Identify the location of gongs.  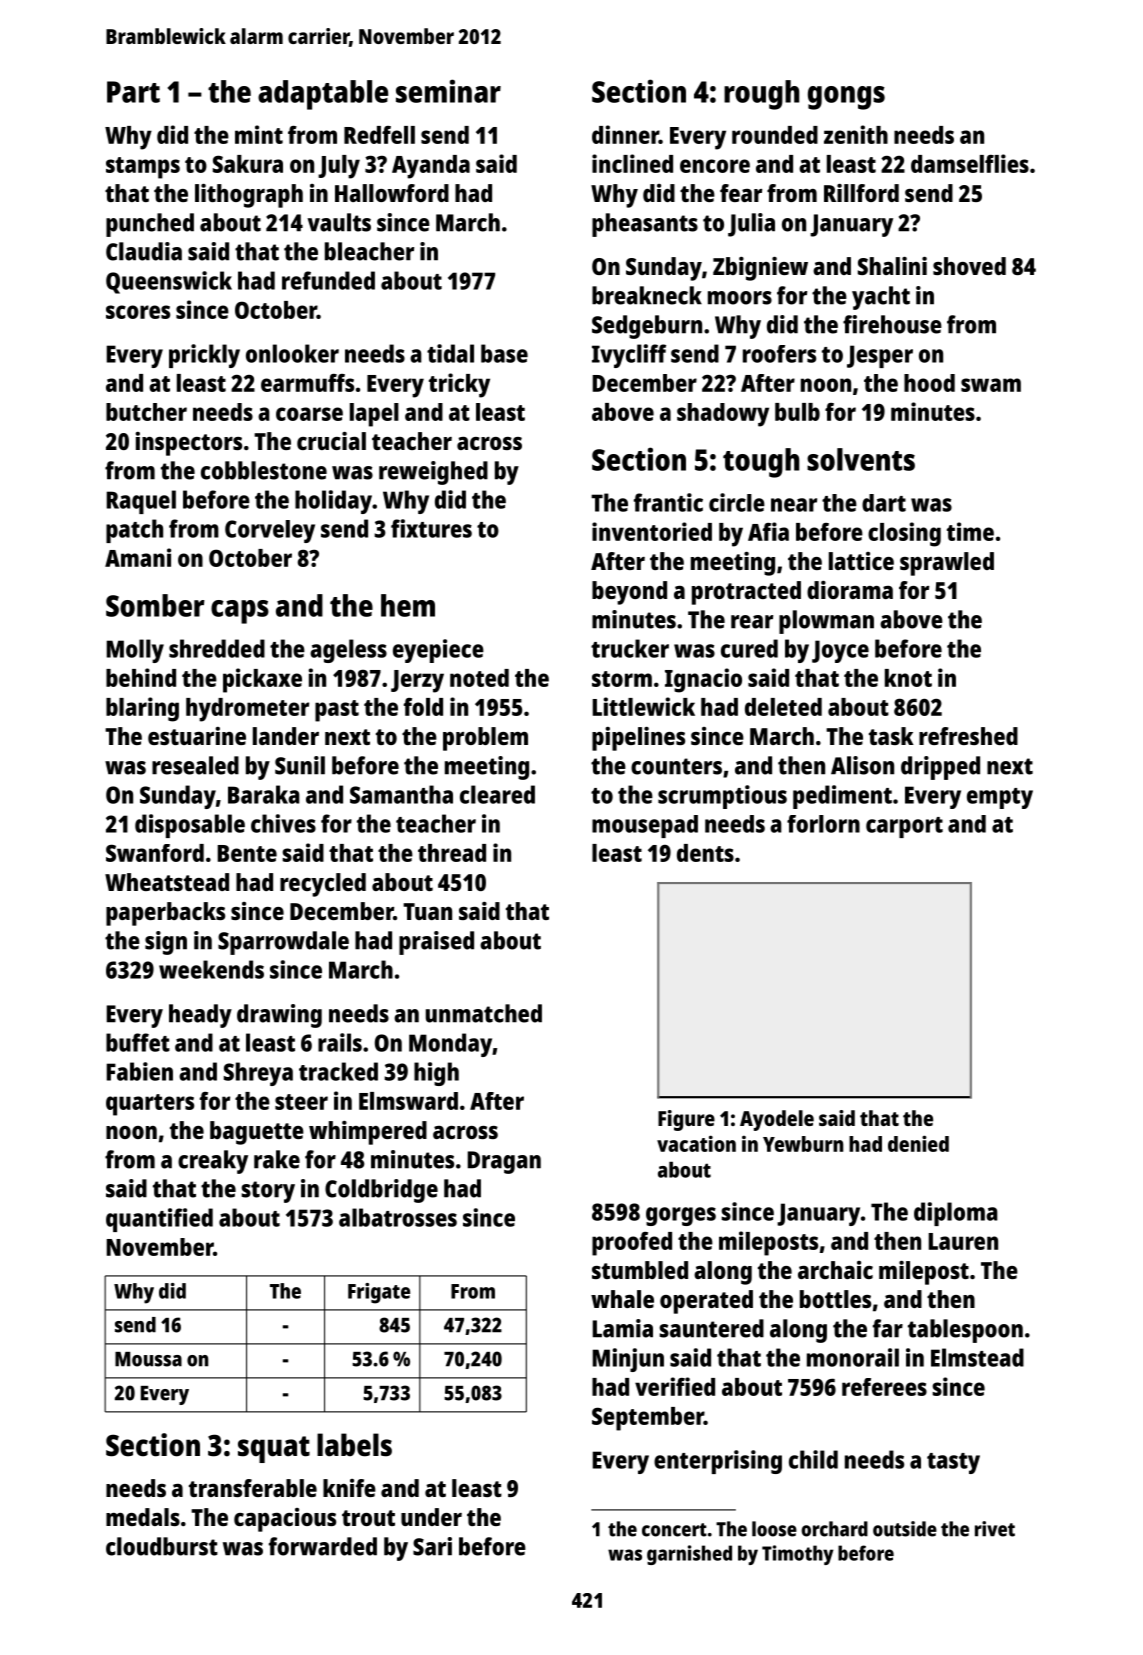
(846, 98).
